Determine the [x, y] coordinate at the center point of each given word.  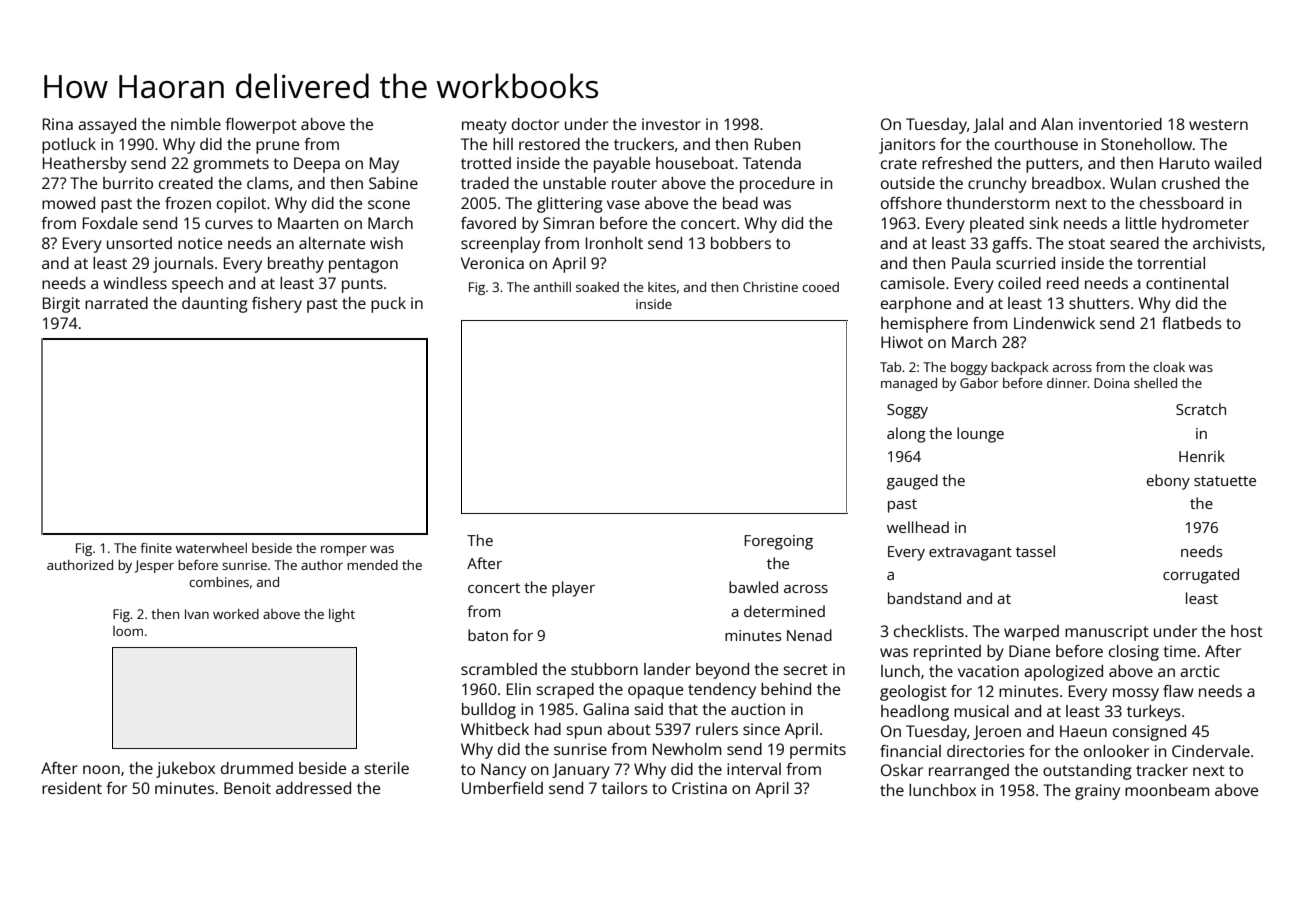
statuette [1225, 481]
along [906, 435]
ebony [1168, 482]
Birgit [61, 305]
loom [128, 631]
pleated [997, 225]
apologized [1063, 673]
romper [344, 551]
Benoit [247, 788]
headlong [915, 713]
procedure [777, 185]
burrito [128, 183]
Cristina [699, 788]
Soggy [907, 411]
